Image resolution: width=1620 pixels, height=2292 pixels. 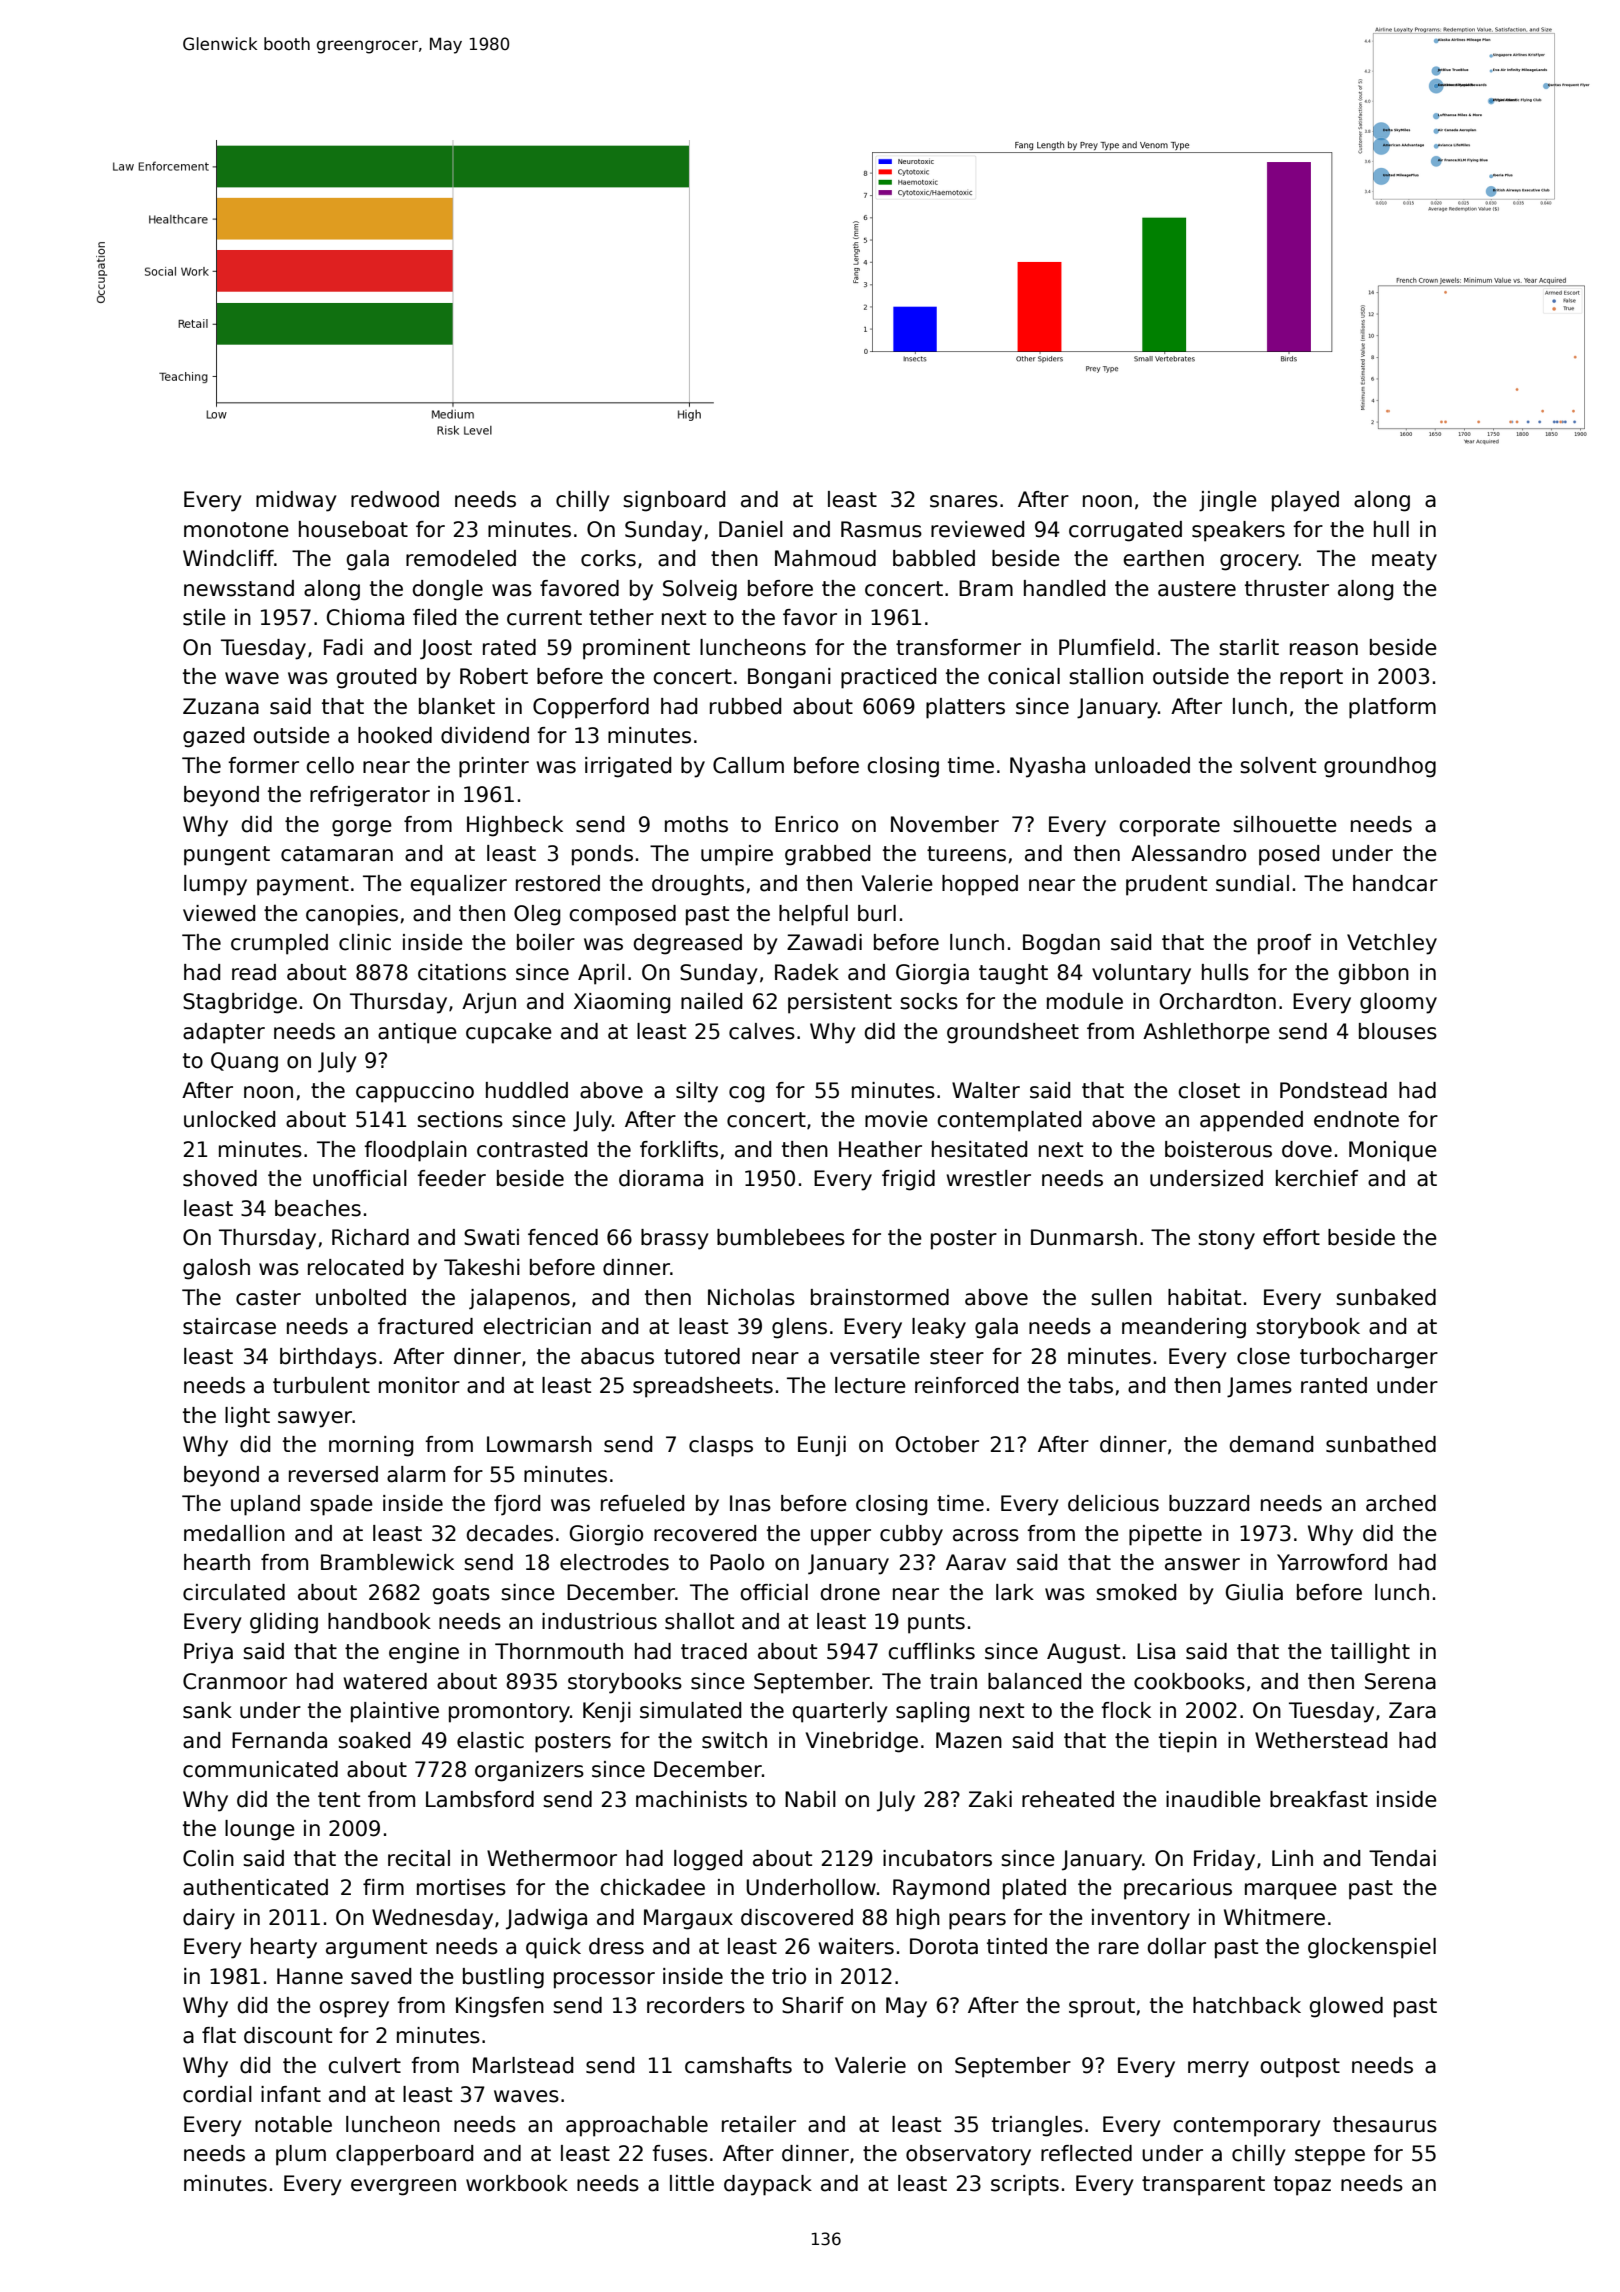 I want to click on glens, so click(x=799, y=1328).
